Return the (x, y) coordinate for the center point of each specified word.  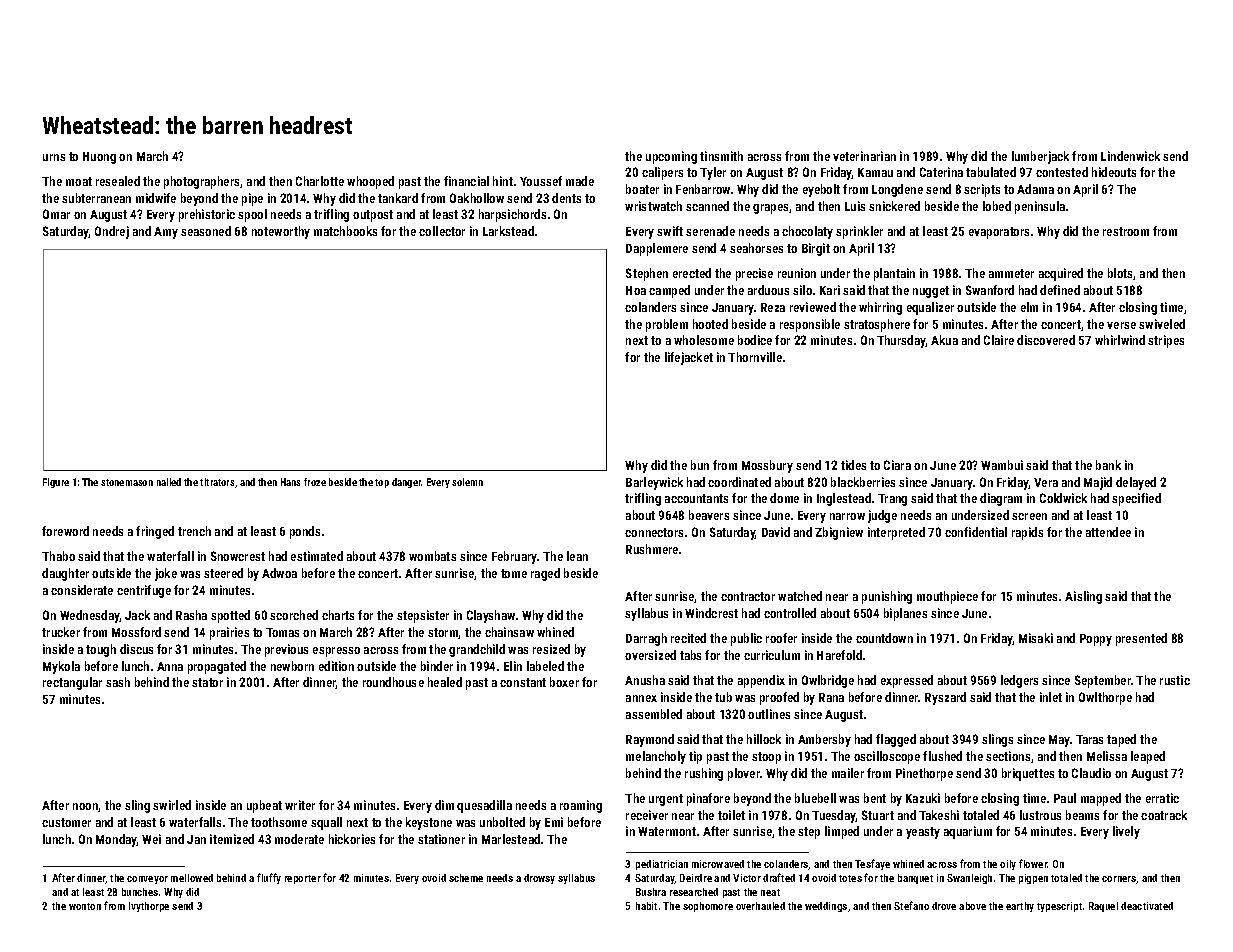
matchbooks (345, 231)
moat (79, 181)
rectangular (72, 683)
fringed (155, 532)
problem (667, 325)
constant (523, 682)
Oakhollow (477, 198)
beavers (709, 515)
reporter (303, 879)
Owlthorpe (1105, 698)
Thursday (901, 341)
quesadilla (484, 806)
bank (1108, 465)
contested (1062, 172)
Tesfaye (872, 864)
